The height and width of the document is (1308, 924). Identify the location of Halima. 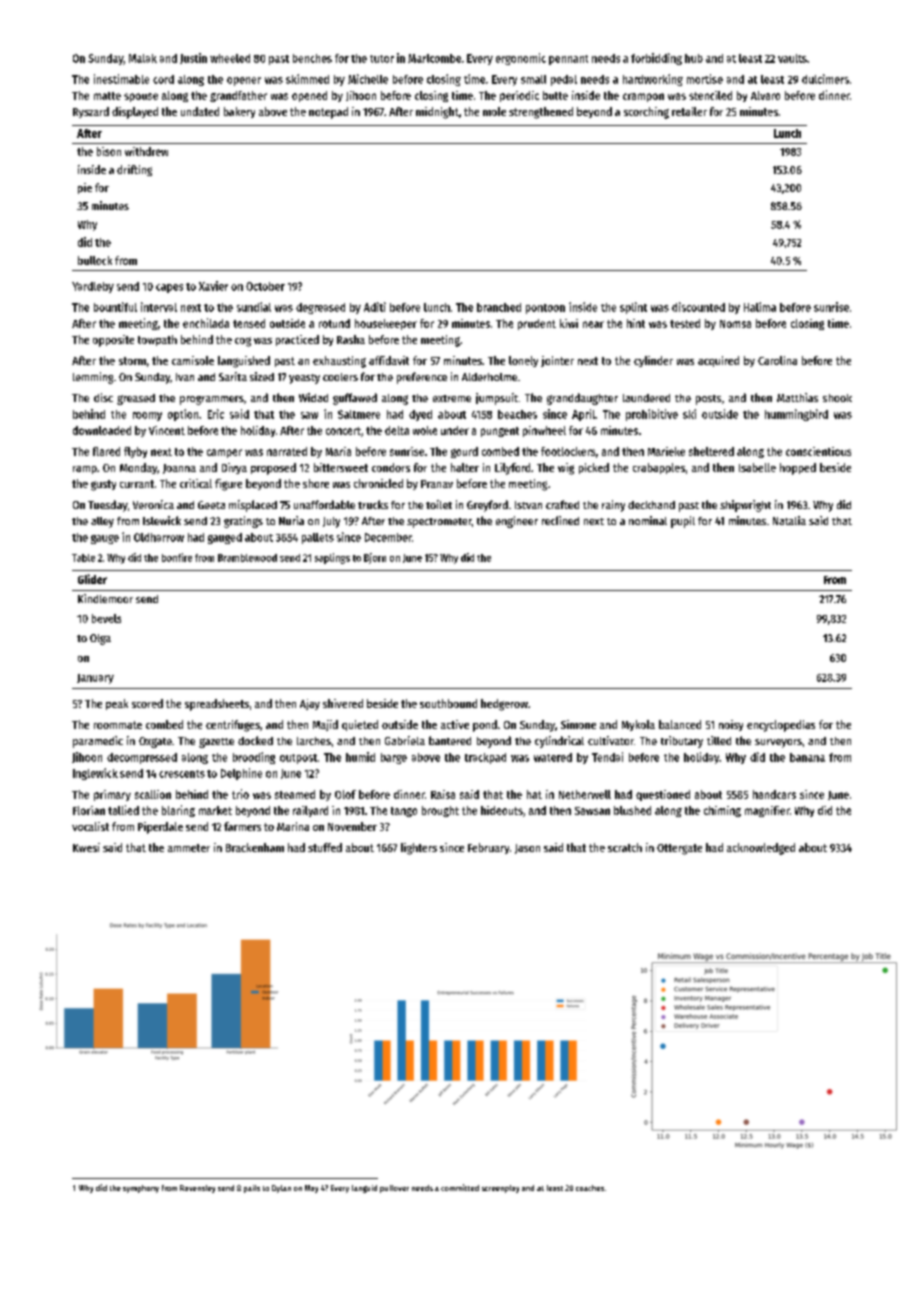
(760, 307).
